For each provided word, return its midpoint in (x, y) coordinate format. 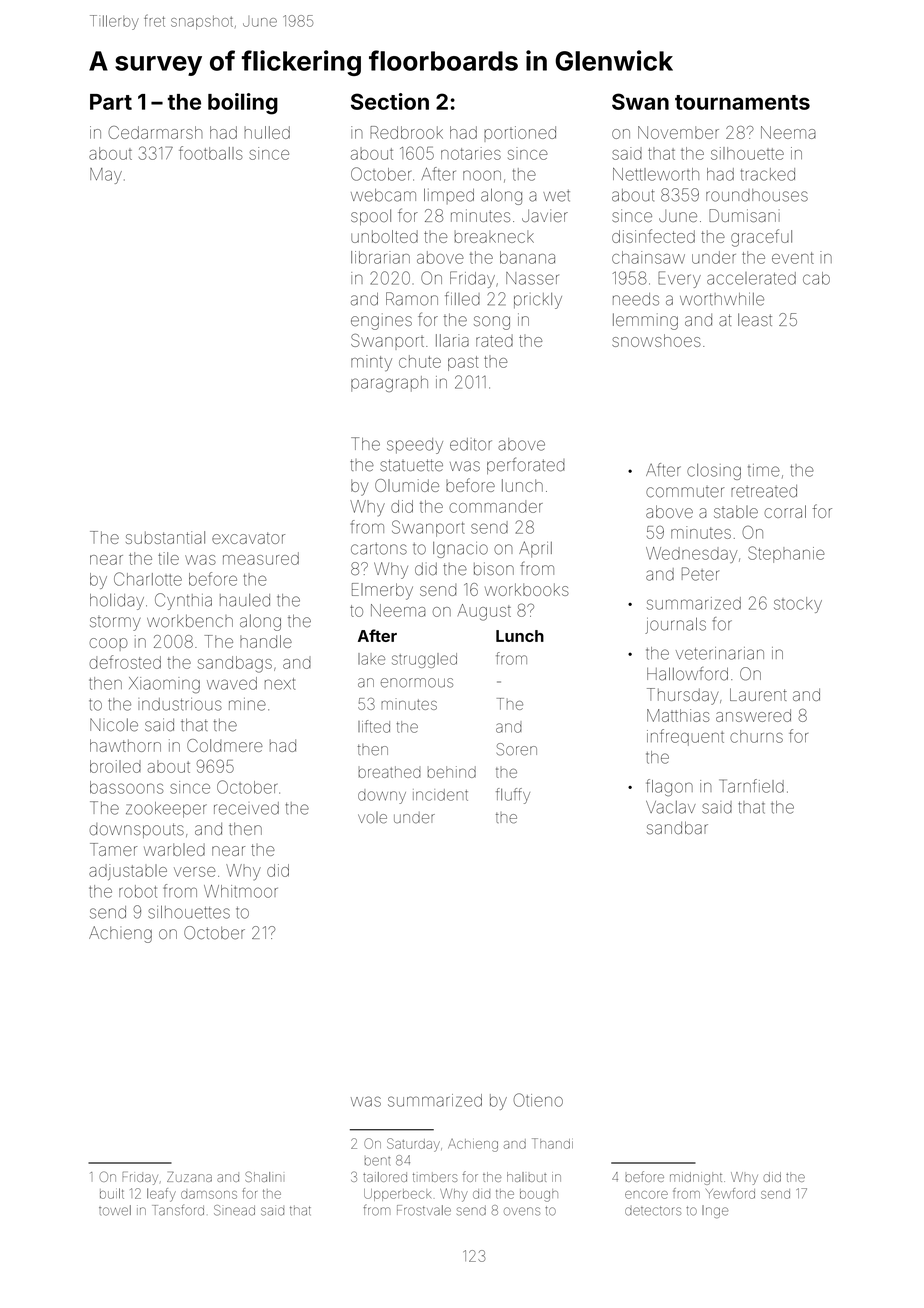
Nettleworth (656, 174)
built (112, 1193)
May (106, 176)
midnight (696, 1178)
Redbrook (406, 132)
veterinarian (720, 653)
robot (138, 891)
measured (261, 558)
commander (496, 506)
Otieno (538, 1100)
